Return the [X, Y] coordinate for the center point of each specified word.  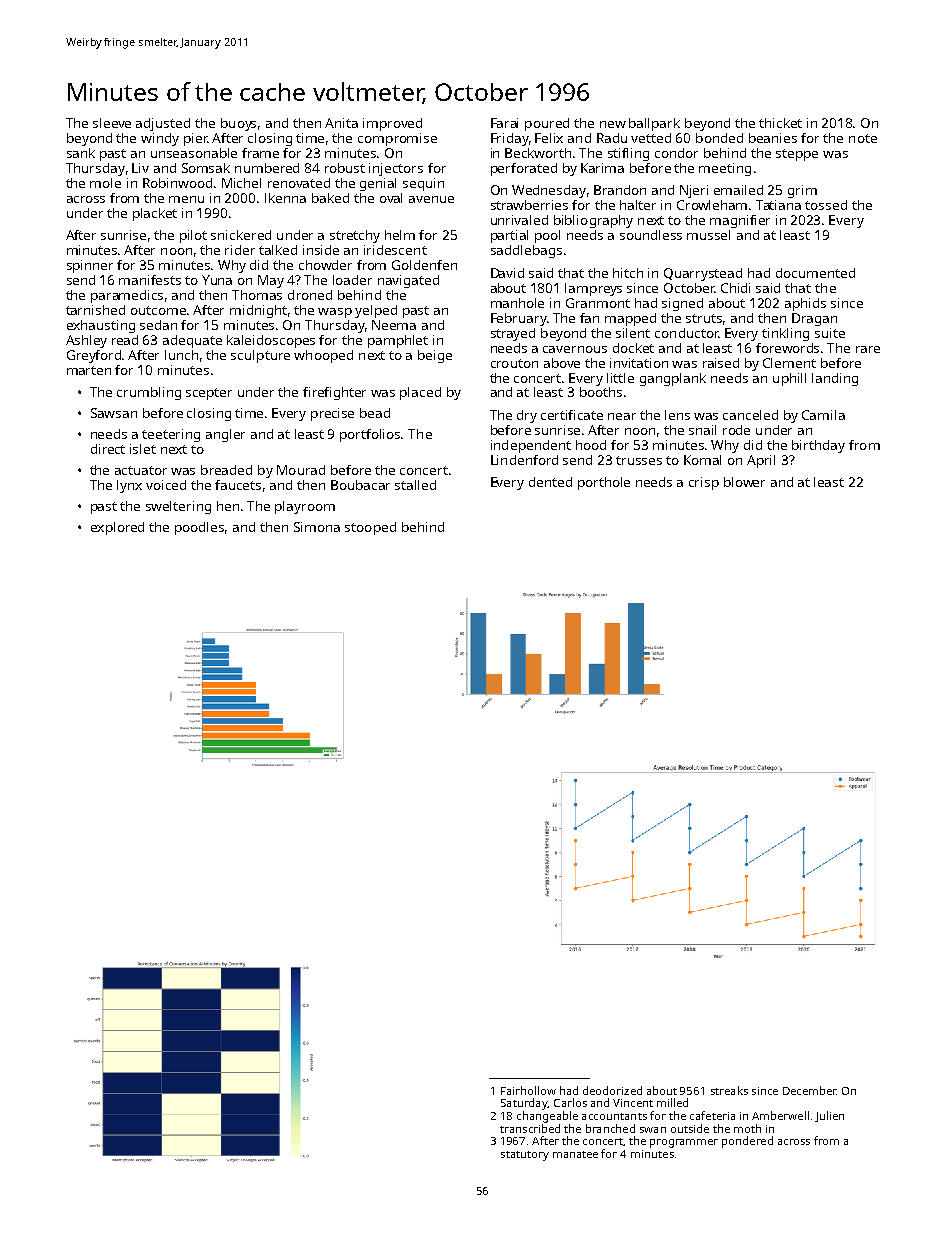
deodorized [612, 1090]
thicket [780, 123]
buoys [238, 124]
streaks [729, 1090]
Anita [341, 123]
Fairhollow [528, 1090]
